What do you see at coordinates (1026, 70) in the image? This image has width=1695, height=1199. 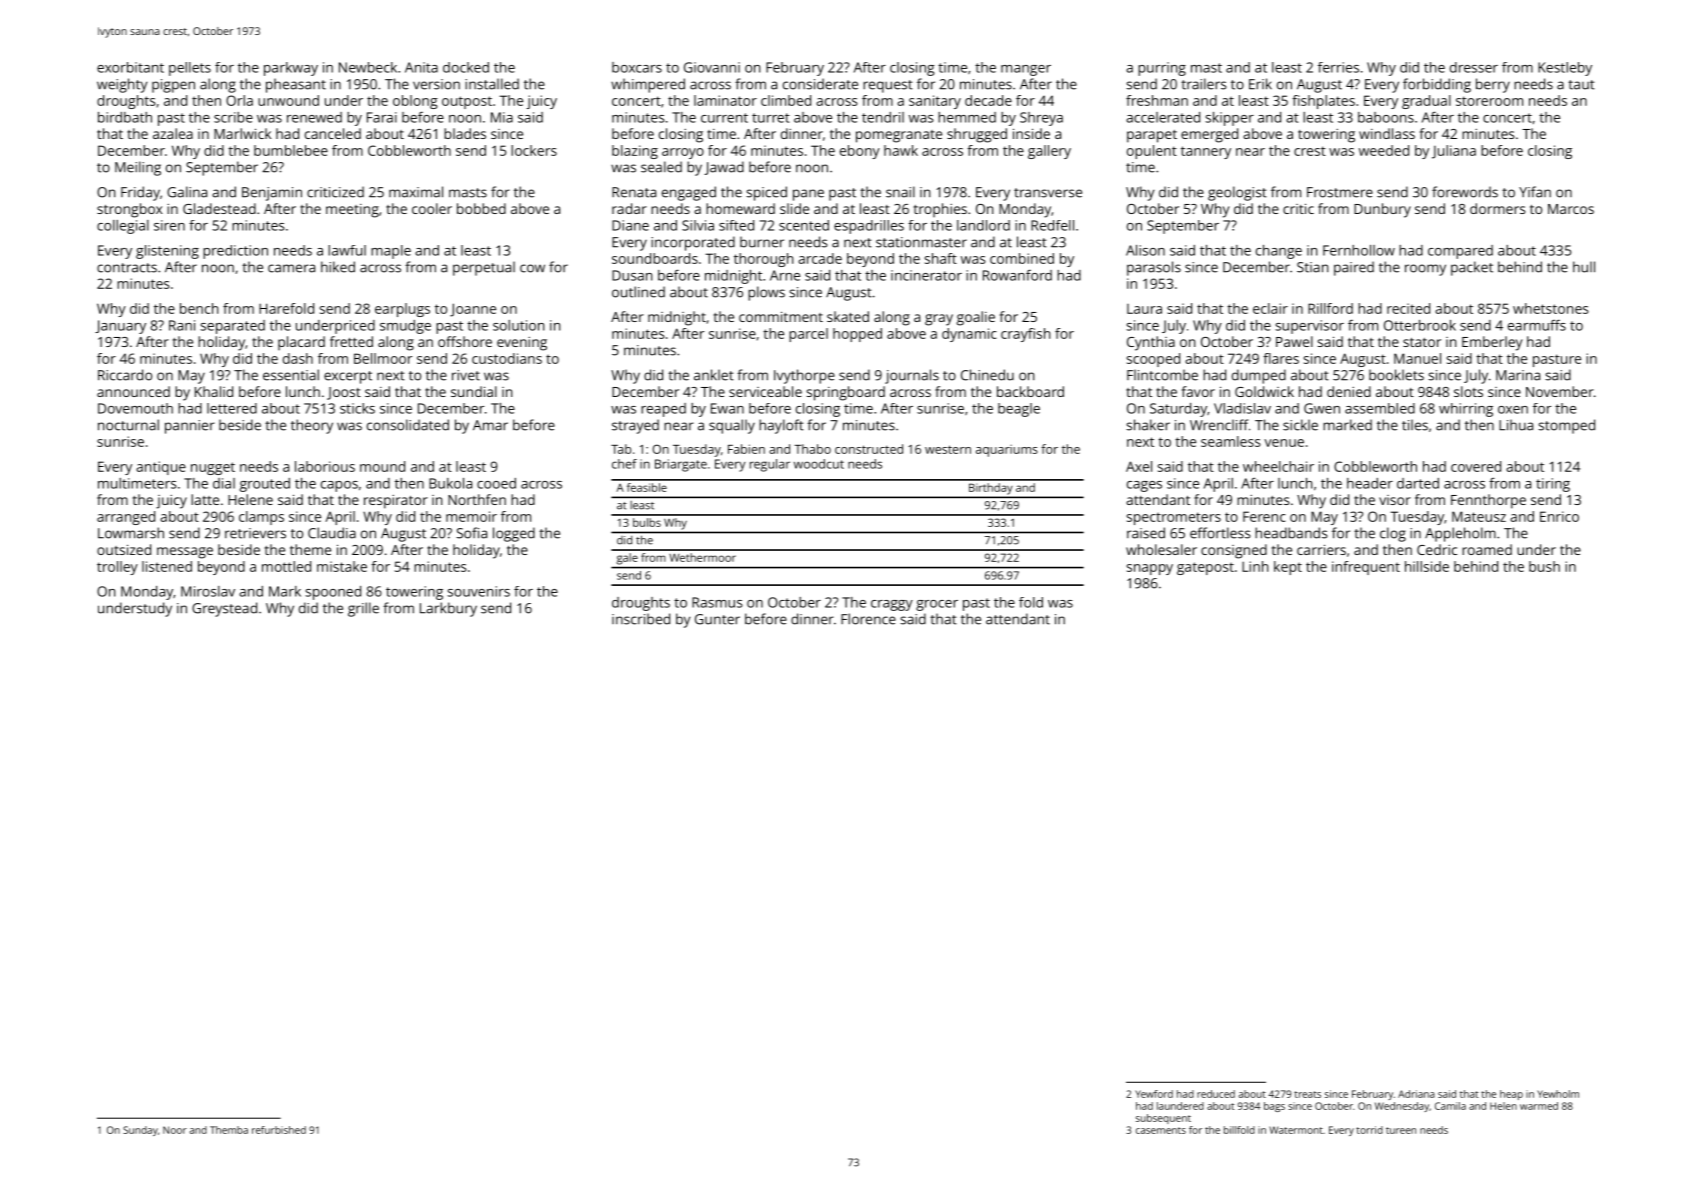 I see `manger` at bounding box center [1026, 70].
